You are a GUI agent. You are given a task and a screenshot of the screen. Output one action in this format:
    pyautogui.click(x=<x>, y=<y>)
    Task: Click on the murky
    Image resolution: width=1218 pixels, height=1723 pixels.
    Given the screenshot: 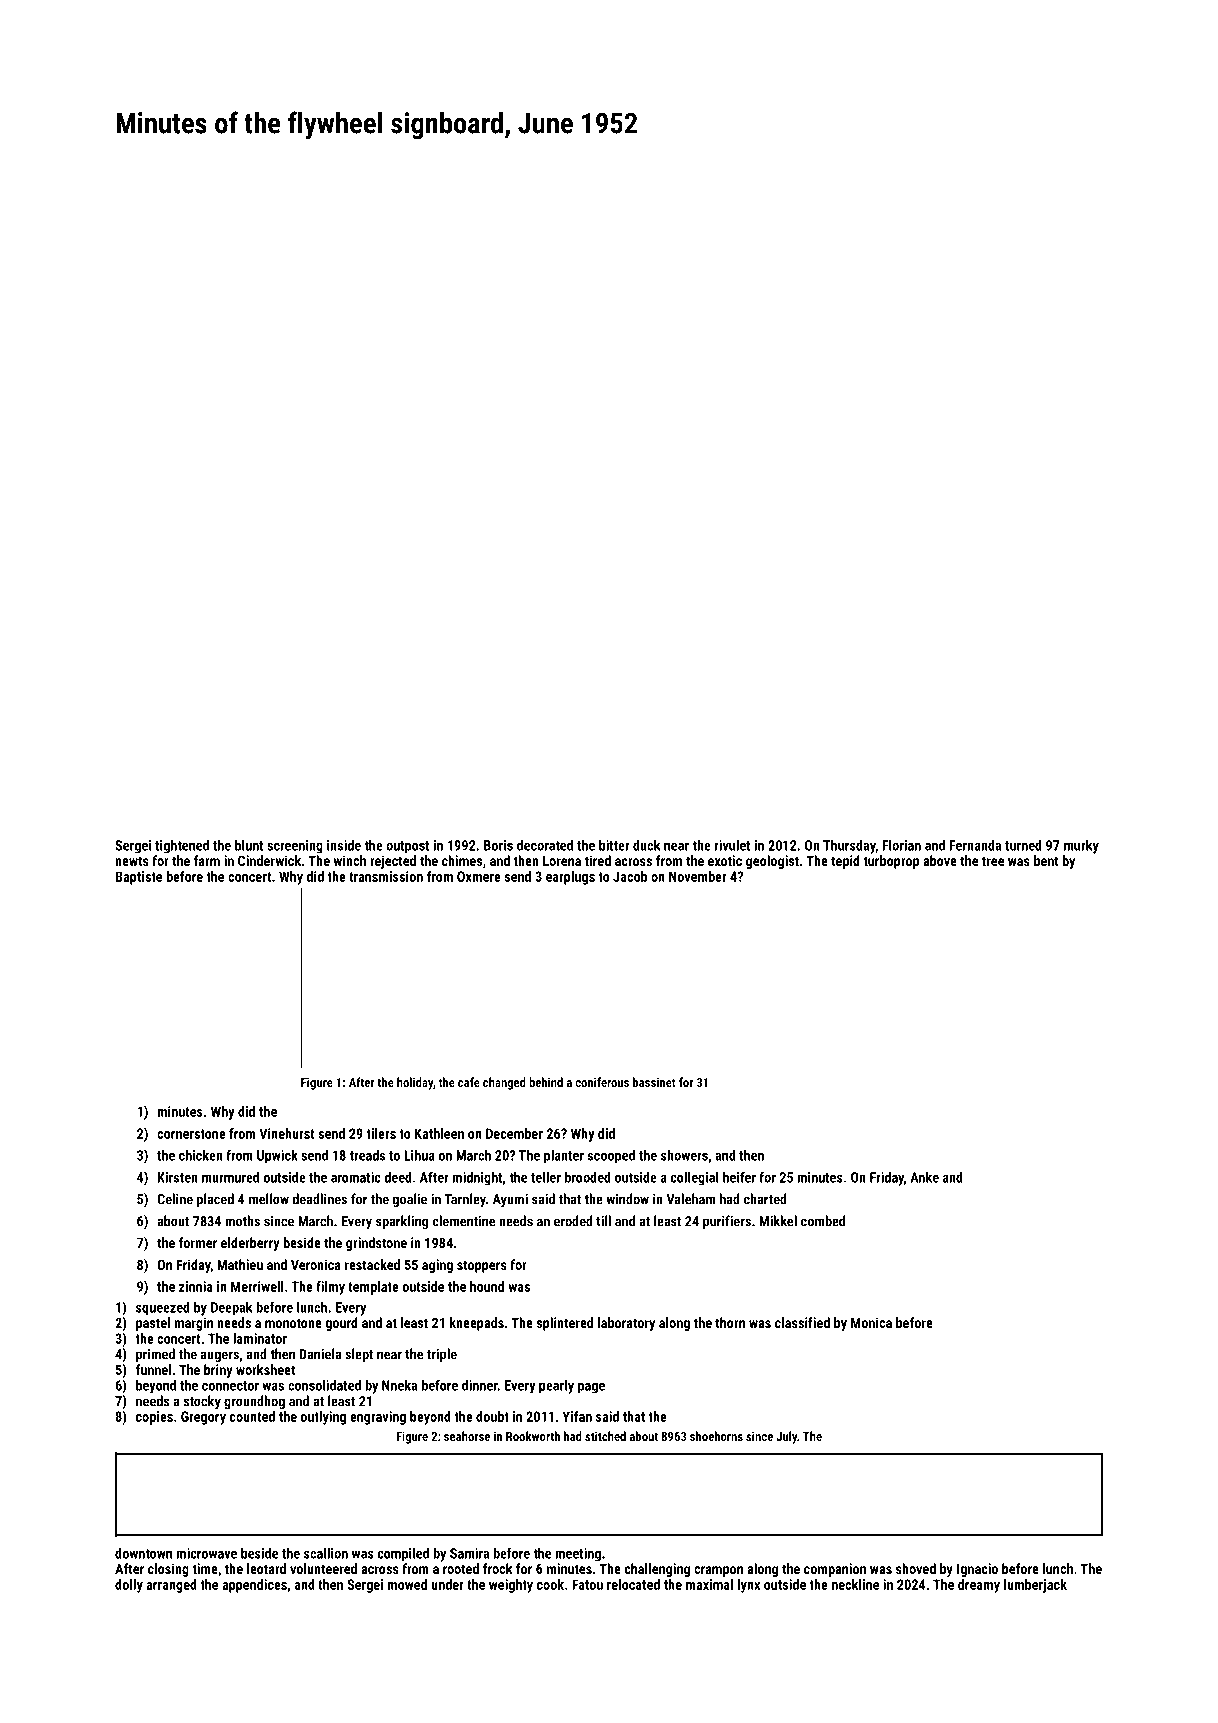 What is the action you would take?
    pyautogui.click(x=1081, y=846)
